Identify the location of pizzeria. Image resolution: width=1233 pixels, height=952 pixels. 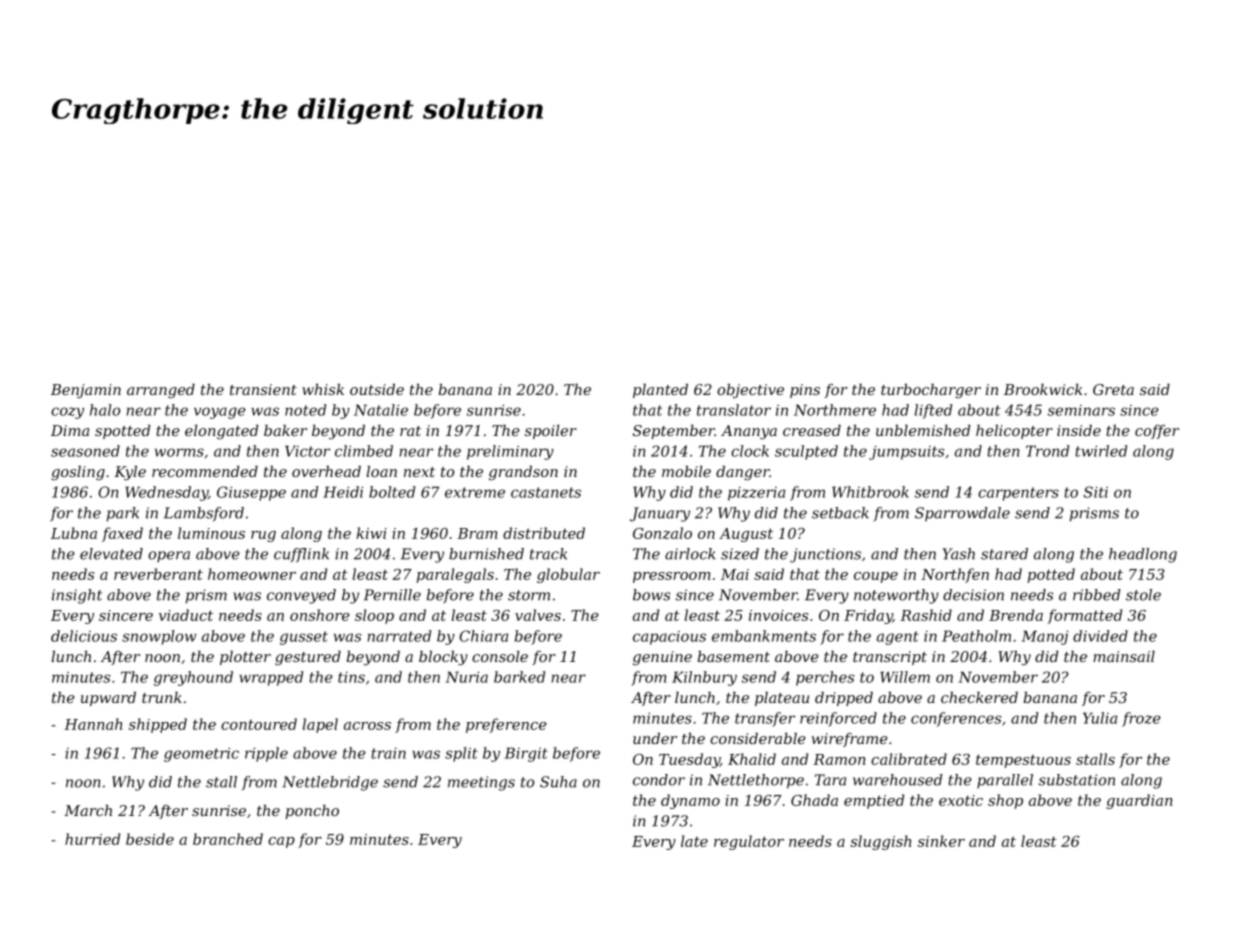
(756, 494).
